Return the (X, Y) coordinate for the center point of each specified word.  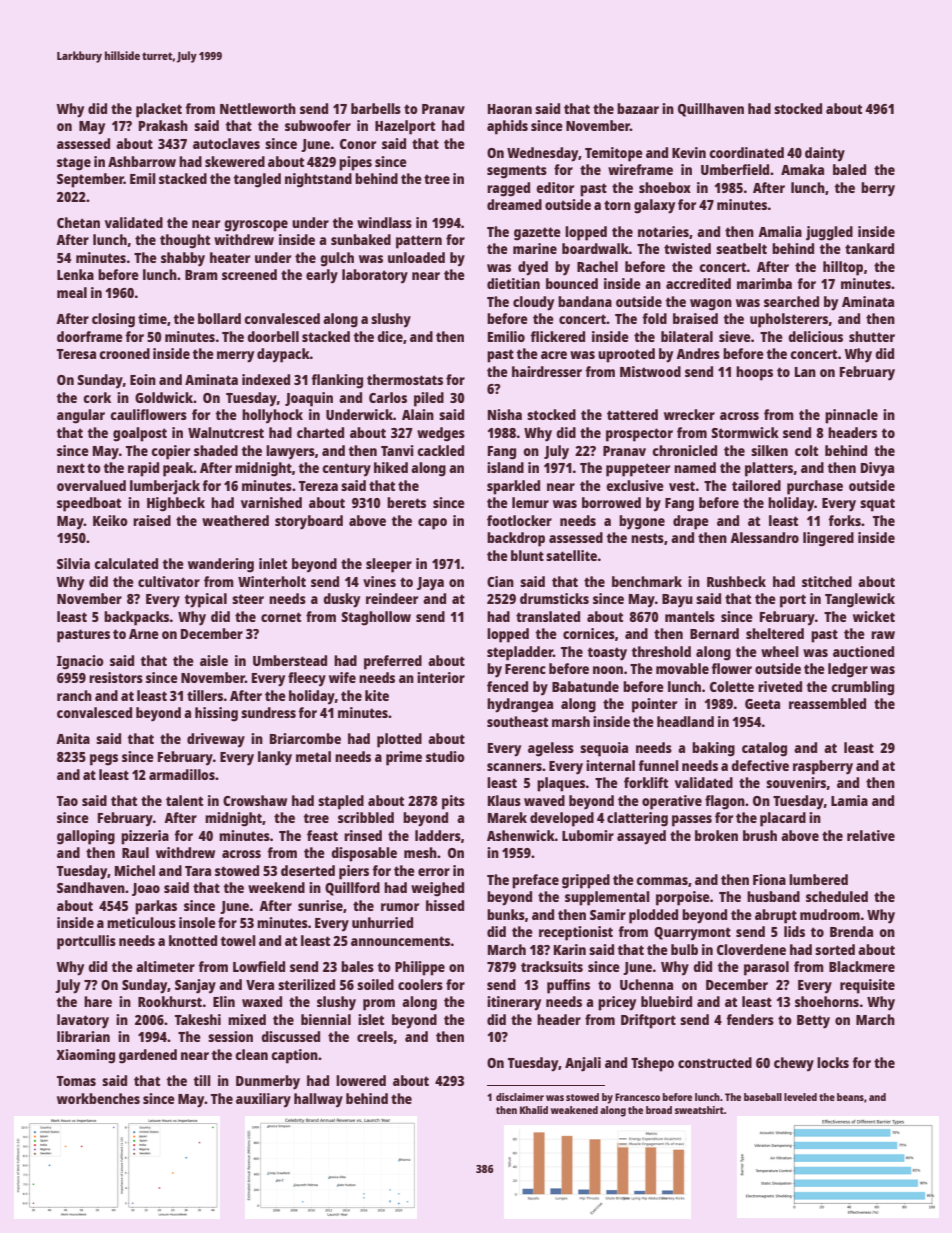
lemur (530, 502)
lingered (828, 539)
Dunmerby (268, 1082)
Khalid (534, 1110)
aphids (507, 127)
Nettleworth (258, 108)
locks (833, 1062)
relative (871, 835)
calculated (126, 563)
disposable (364, 854)
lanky (275, 758)
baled (849, 169)
